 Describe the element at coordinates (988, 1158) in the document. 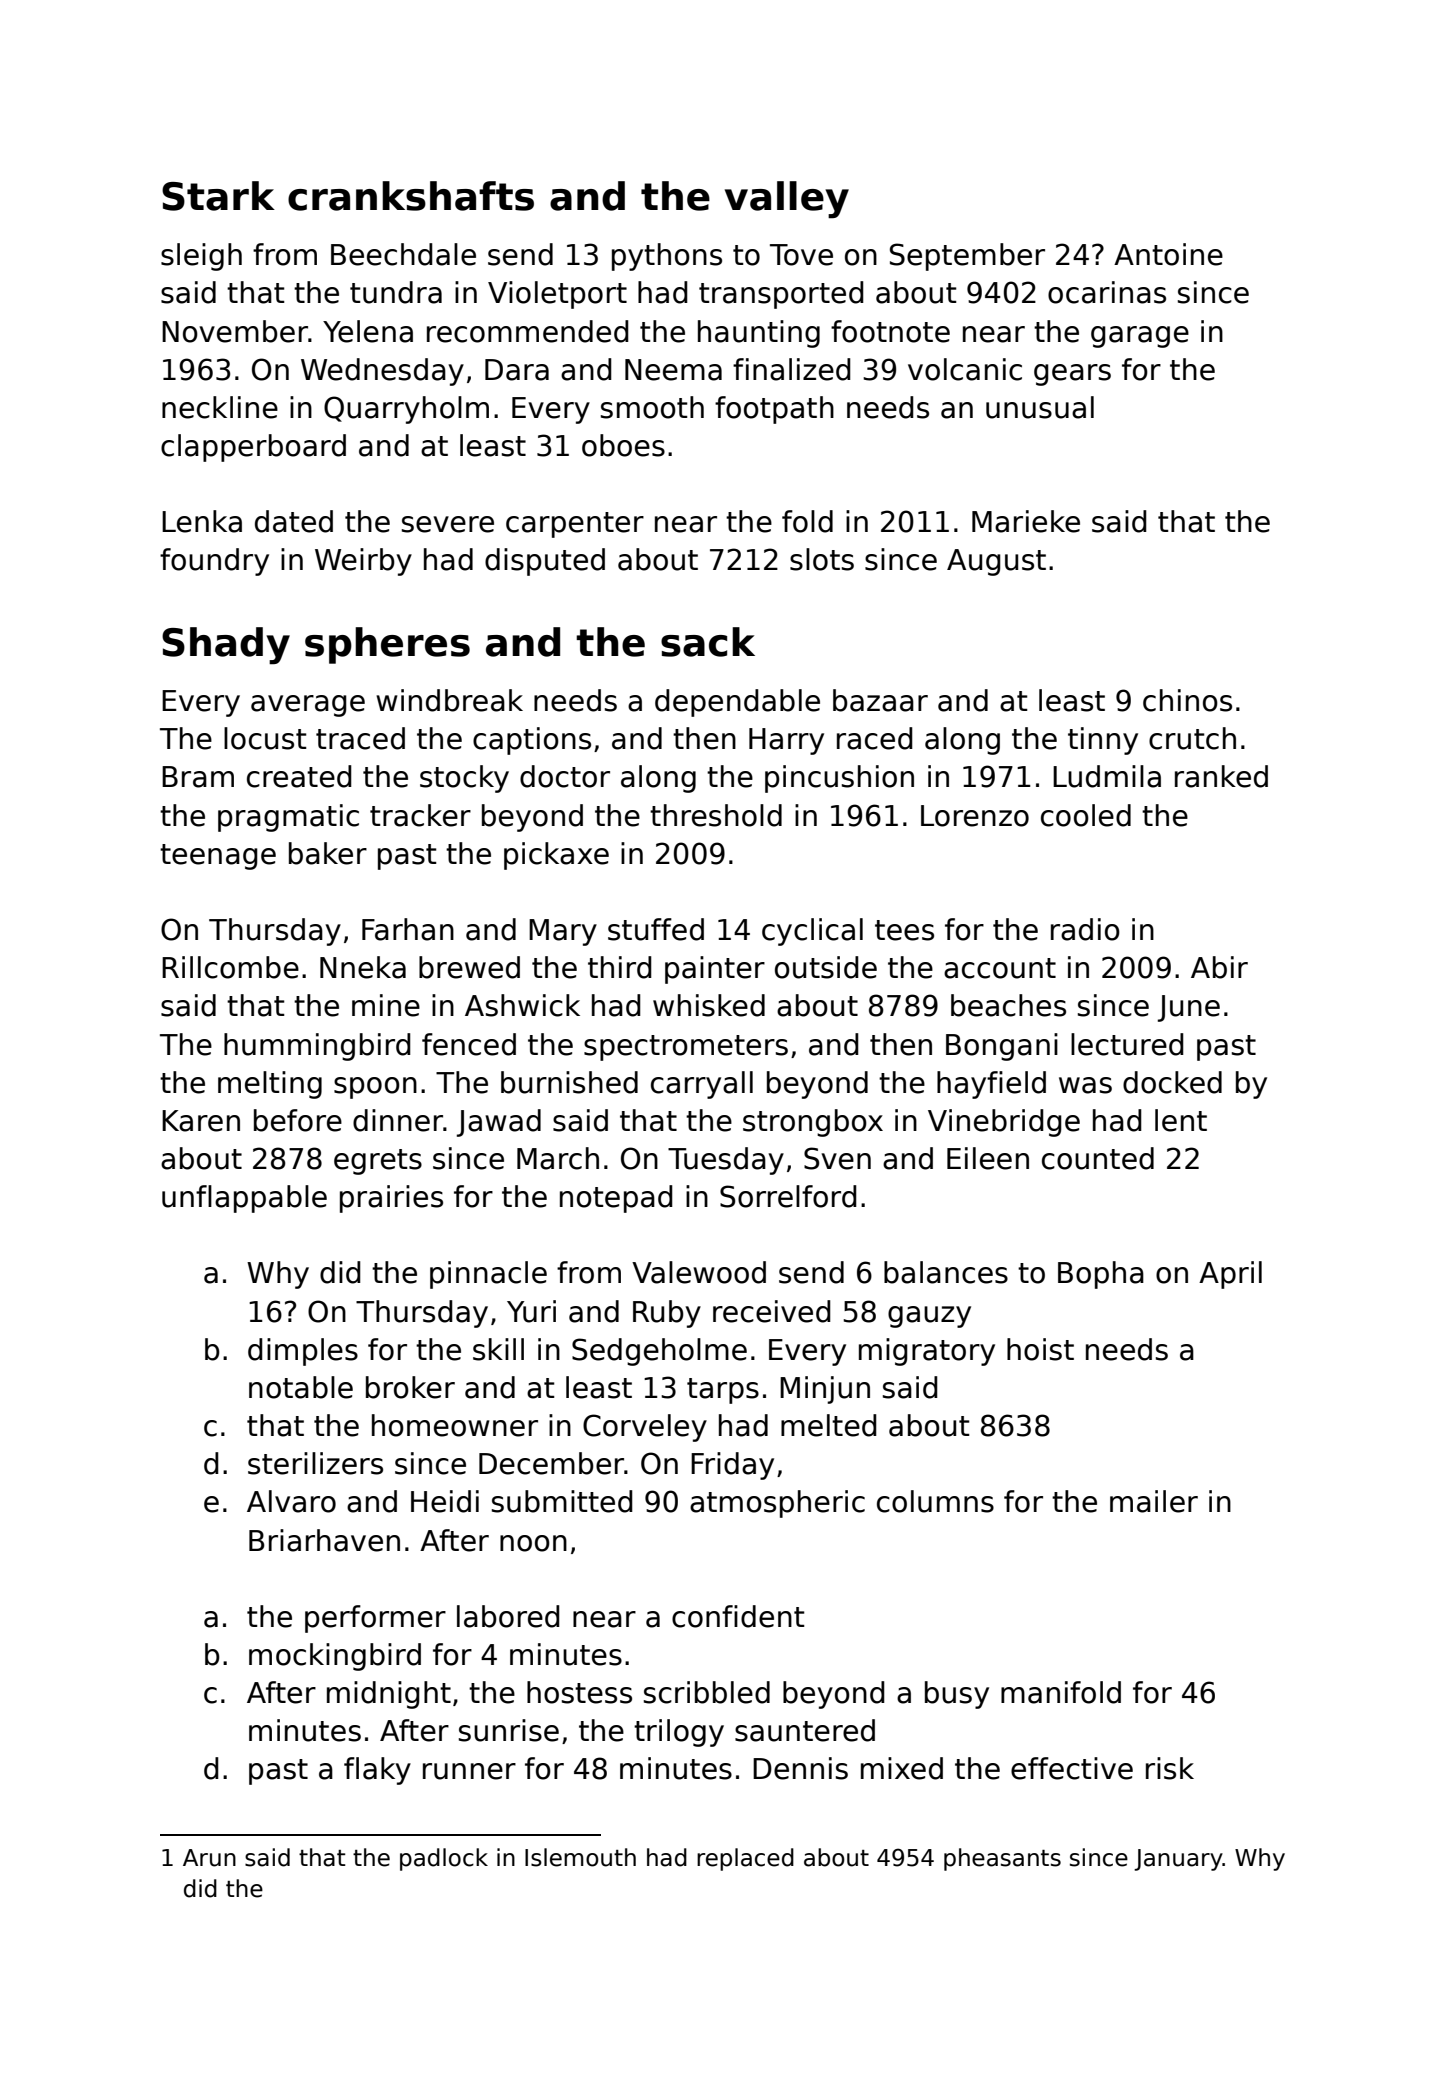

I see `Eileen` at that location.
